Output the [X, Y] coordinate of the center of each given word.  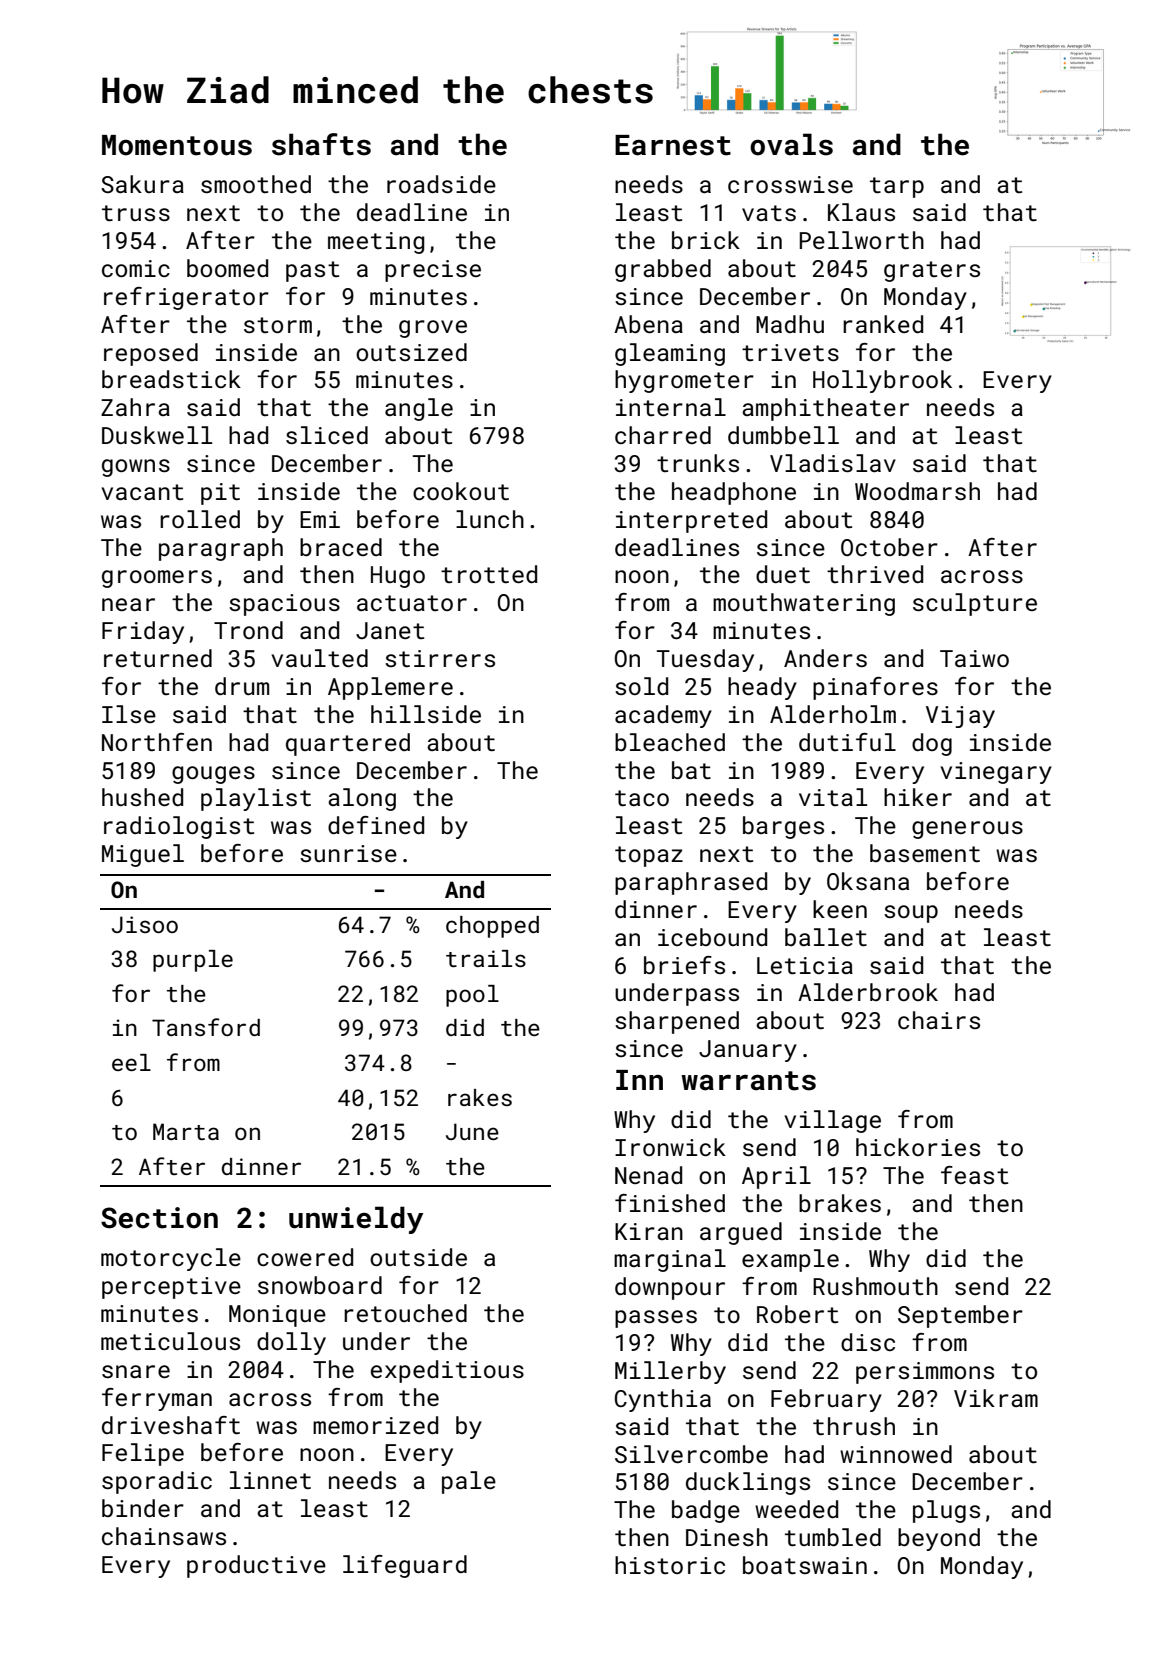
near [128, 604]
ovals [791, 144]
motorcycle [171, 1259]
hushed [142, 797]
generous [967, 830]
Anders [825, 658]
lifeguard [405, 1566]
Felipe [143, 1454]
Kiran [649, 1231]
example [790, 1260]
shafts [321, 144]
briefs [684, 965]
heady [762, 688]
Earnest [673, 145]
